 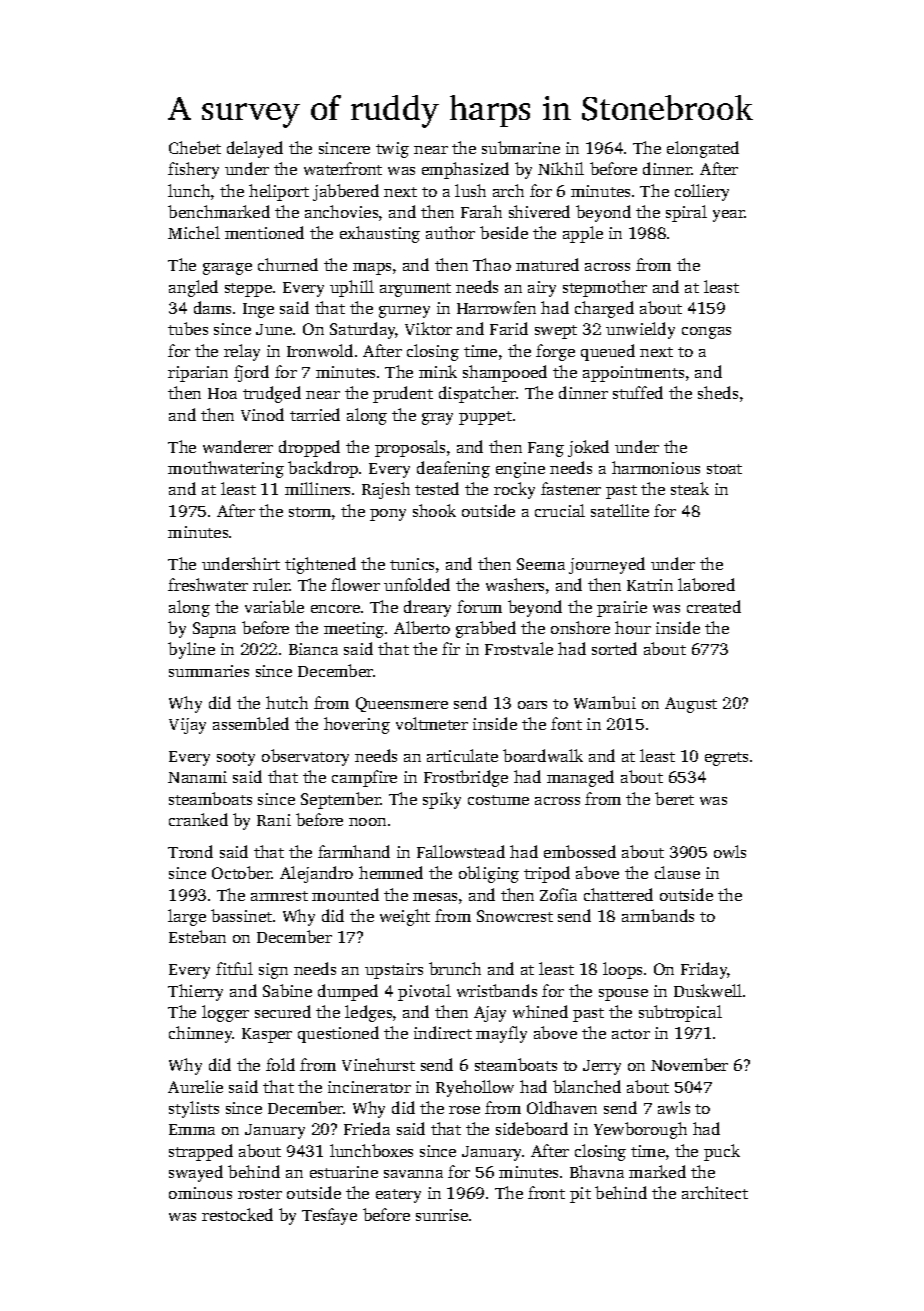 I want to click on exhausting, so click(x=380, y=234).
